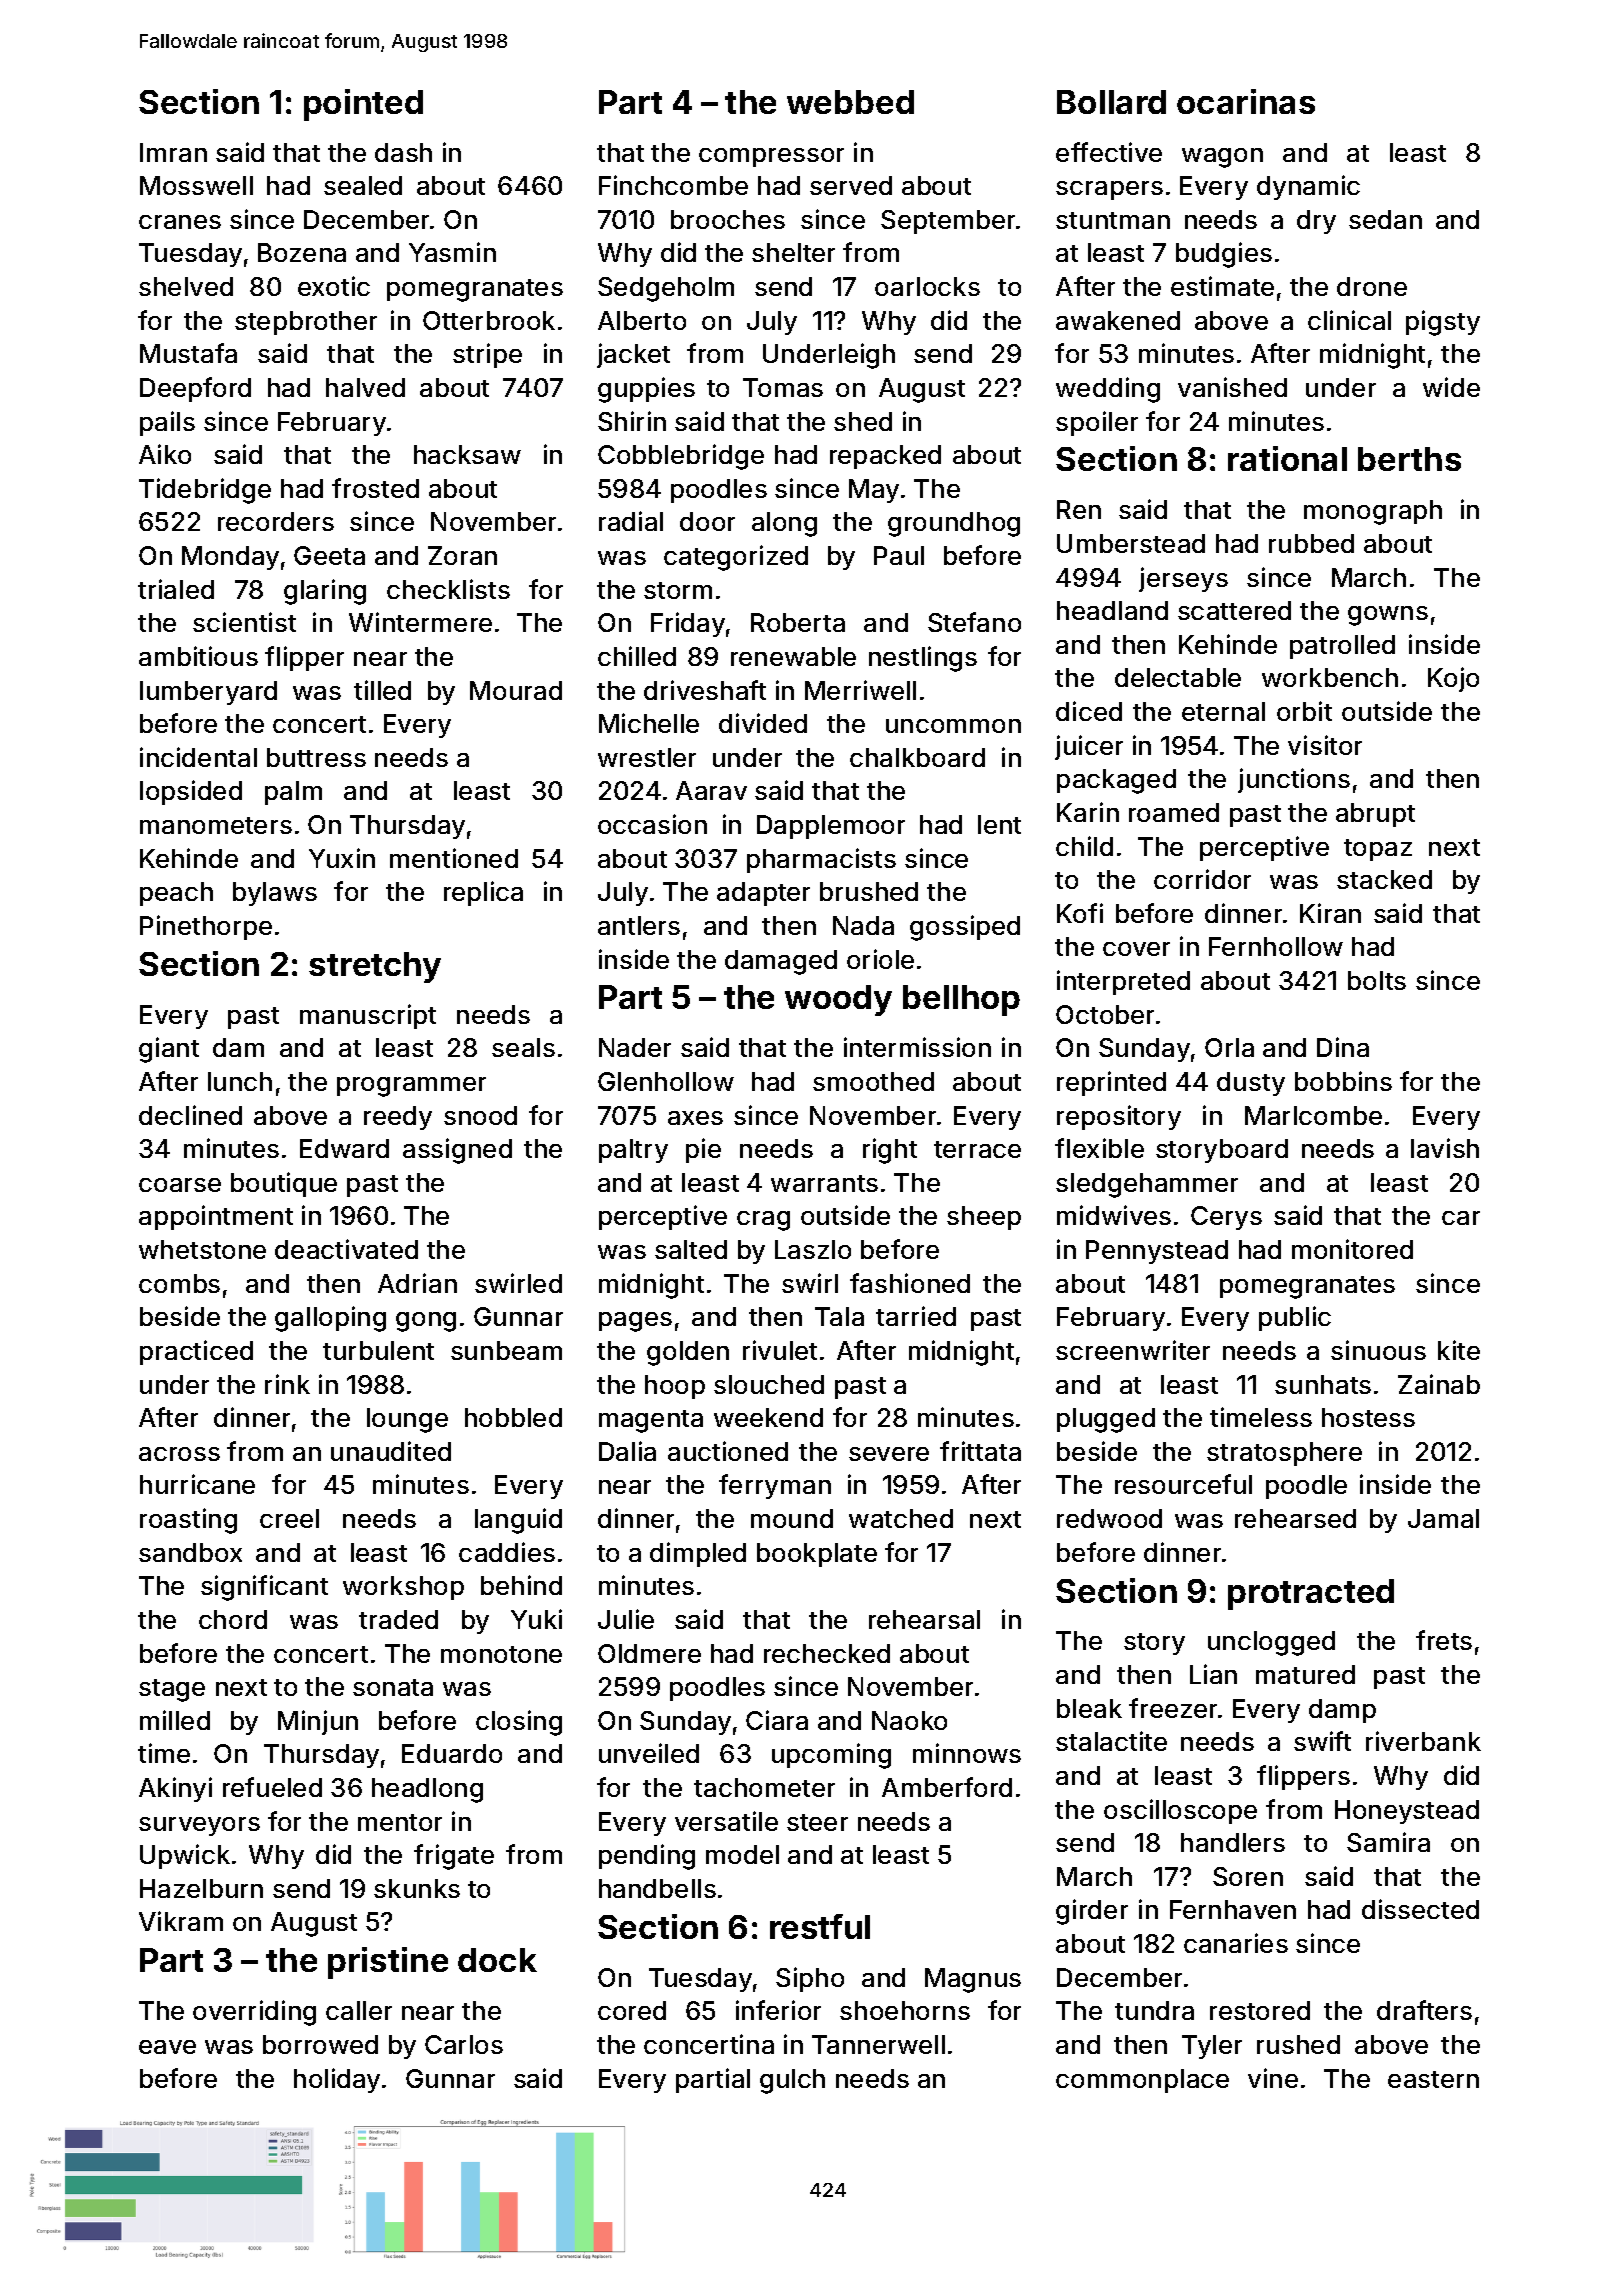 The height and width of the document is (2292, 1620). I want to click on halved, so click(365, 387).
